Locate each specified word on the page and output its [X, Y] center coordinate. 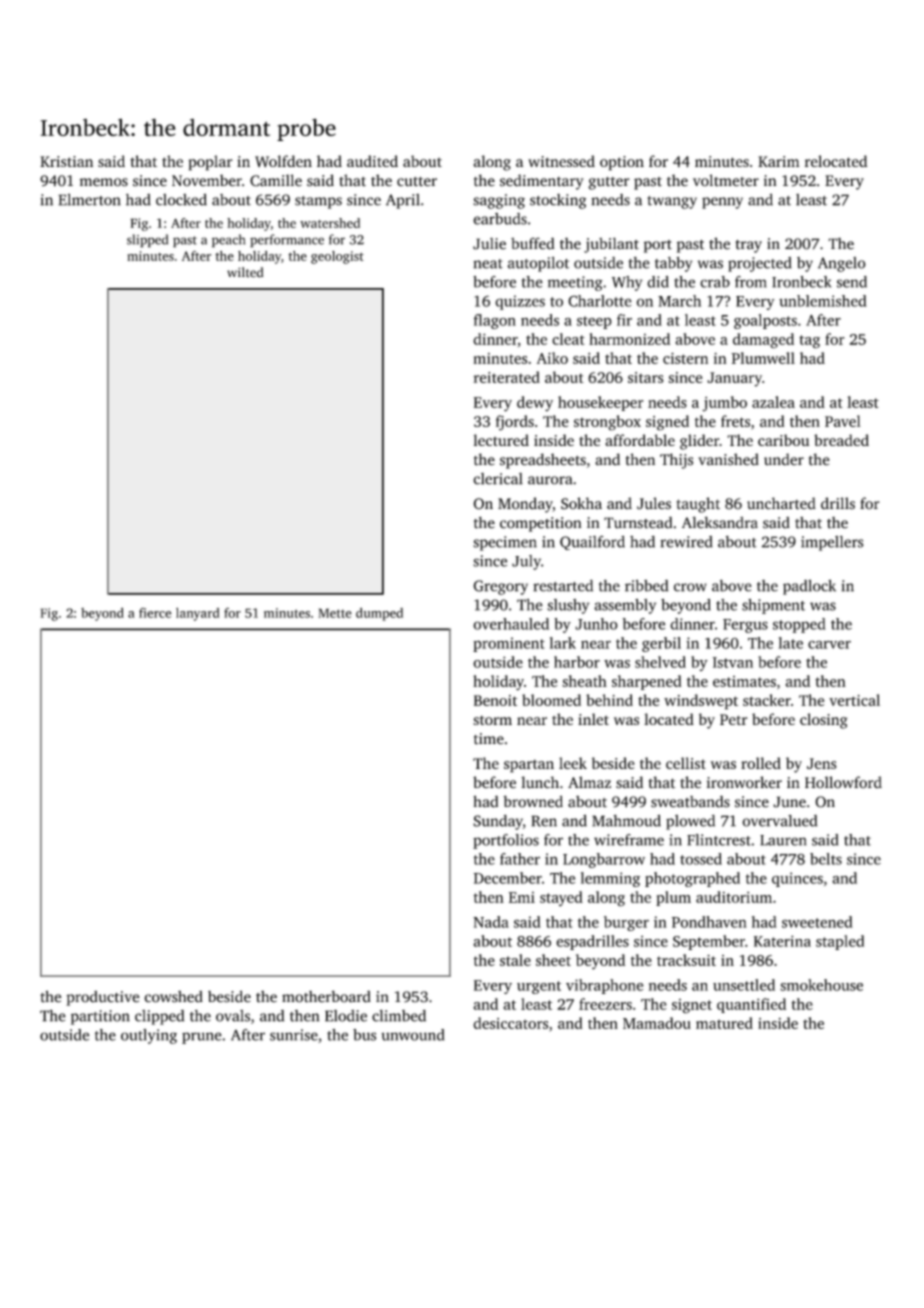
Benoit [495, 700]
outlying [149, 1036]
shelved [660, 662]
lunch [540, 782]
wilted [245, 272]
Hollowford [843, 782]
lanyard [198, 614]
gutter [609, 183]
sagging [499, 201]
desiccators [510, 1023]
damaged [763, 341]
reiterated [506, 377]
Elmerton [89, 199]
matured [724, 1023]
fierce [155, 613]
